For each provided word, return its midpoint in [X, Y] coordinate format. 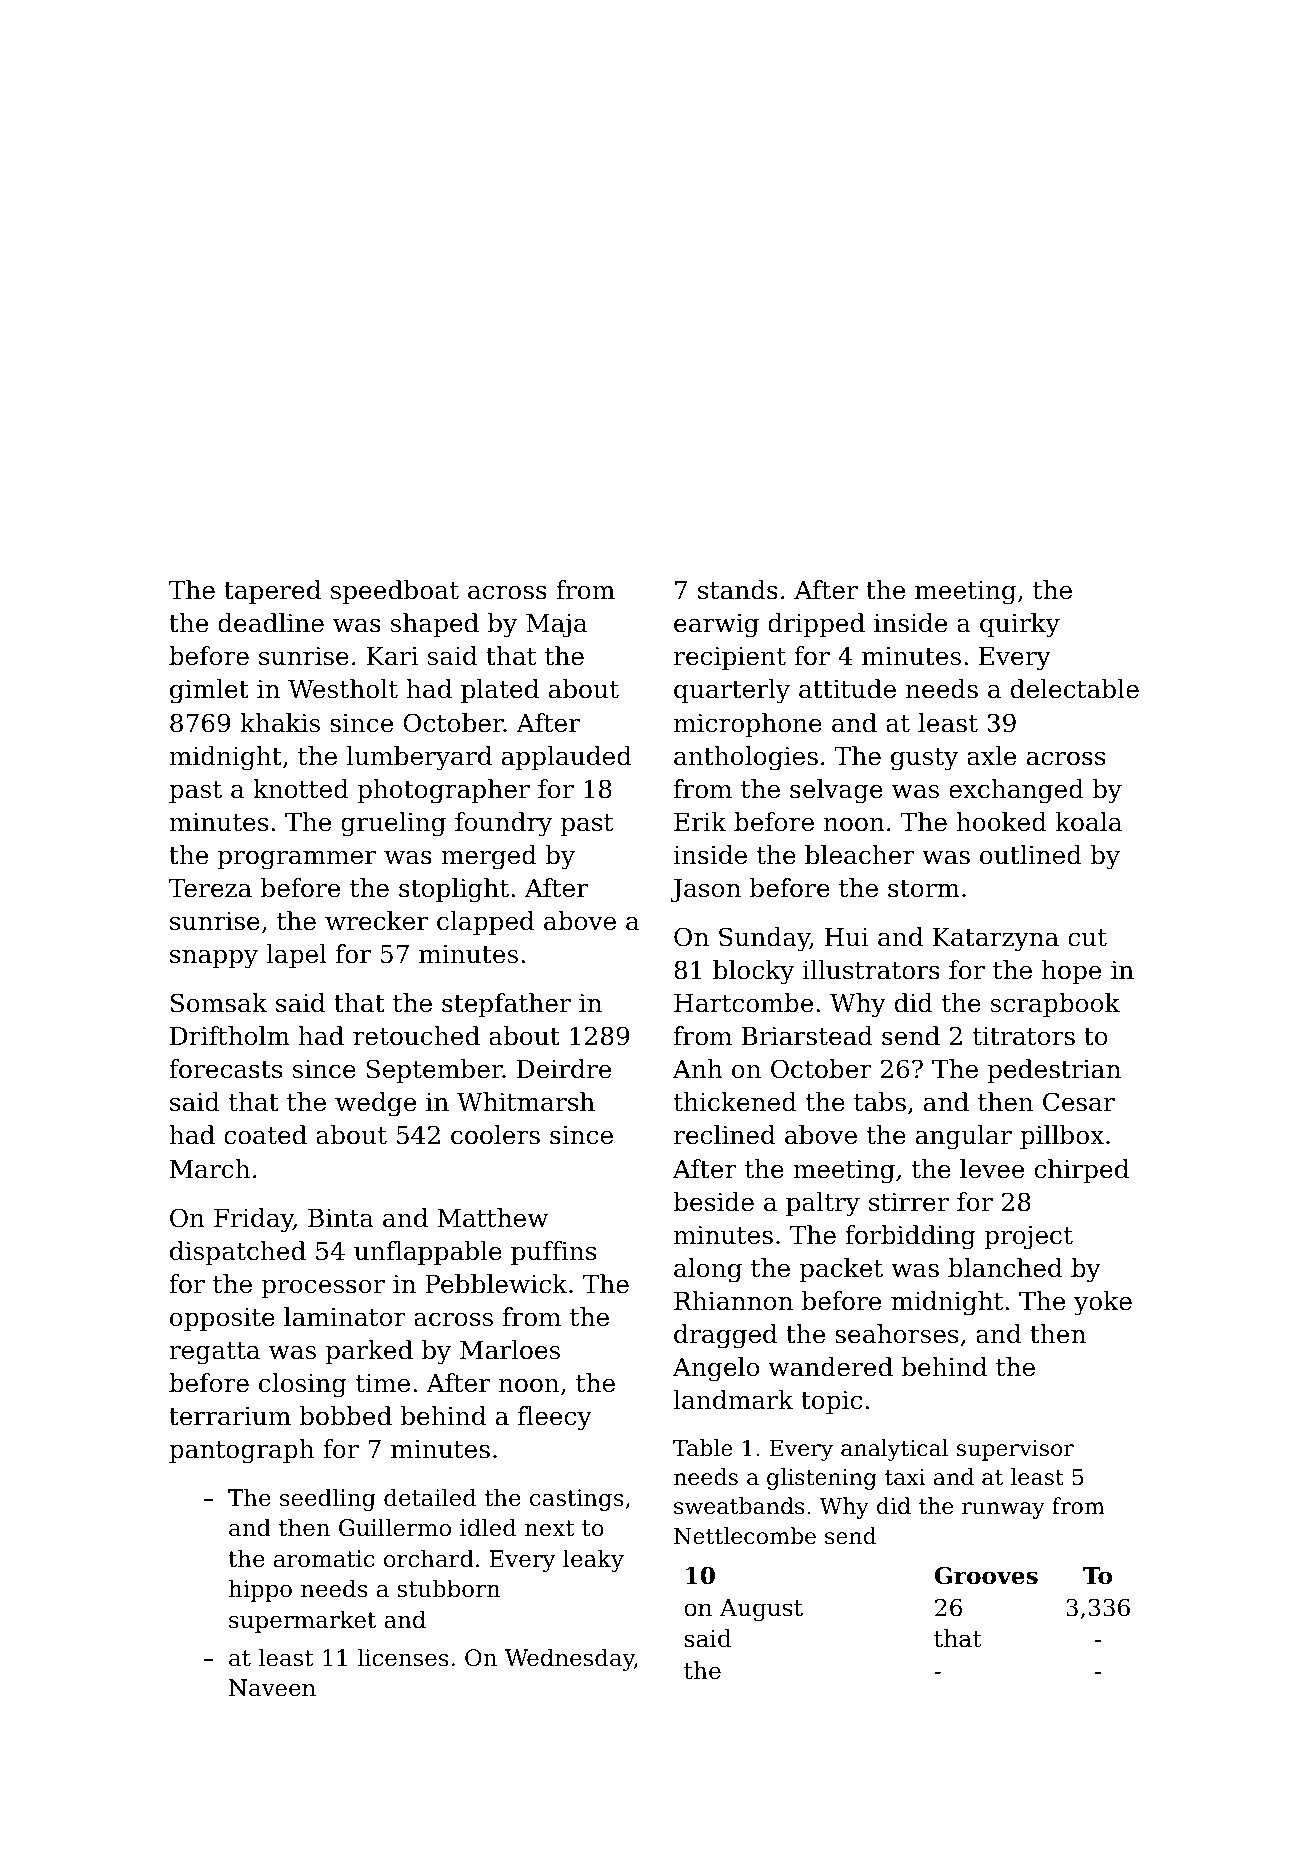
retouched [416, 1036]
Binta [341, 1218]
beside [713, 1202]
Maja [556, 626]
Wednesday [569, 1659]
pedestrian [1054, 1071]
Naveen [272, 1688]
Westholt [343, 689]
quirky [1020, 625]
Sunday [764, 939]
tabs [880, 1102]
